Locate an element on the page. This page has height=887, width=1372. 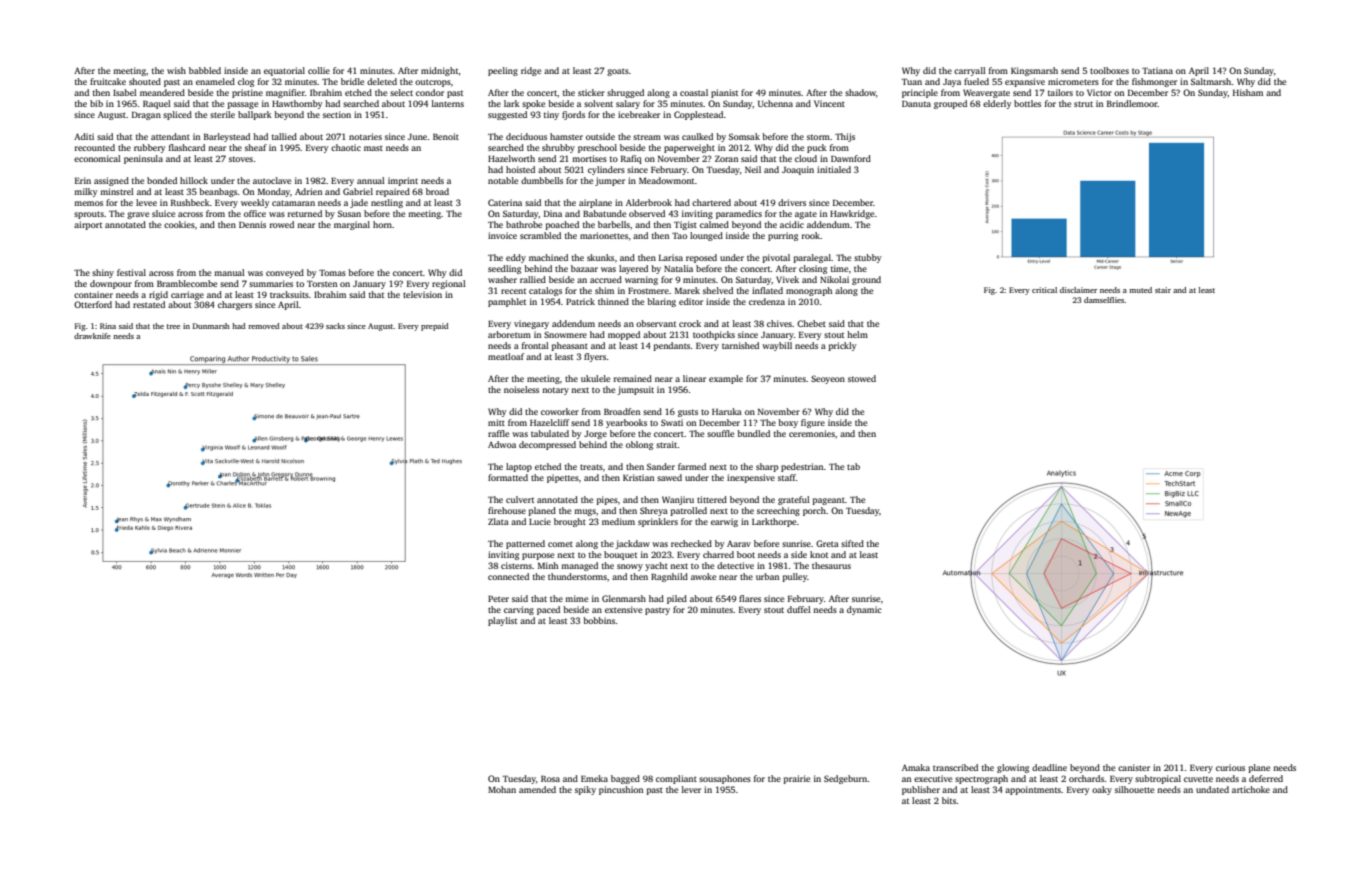
toolboxes is located at coordinates (1109, 70).
